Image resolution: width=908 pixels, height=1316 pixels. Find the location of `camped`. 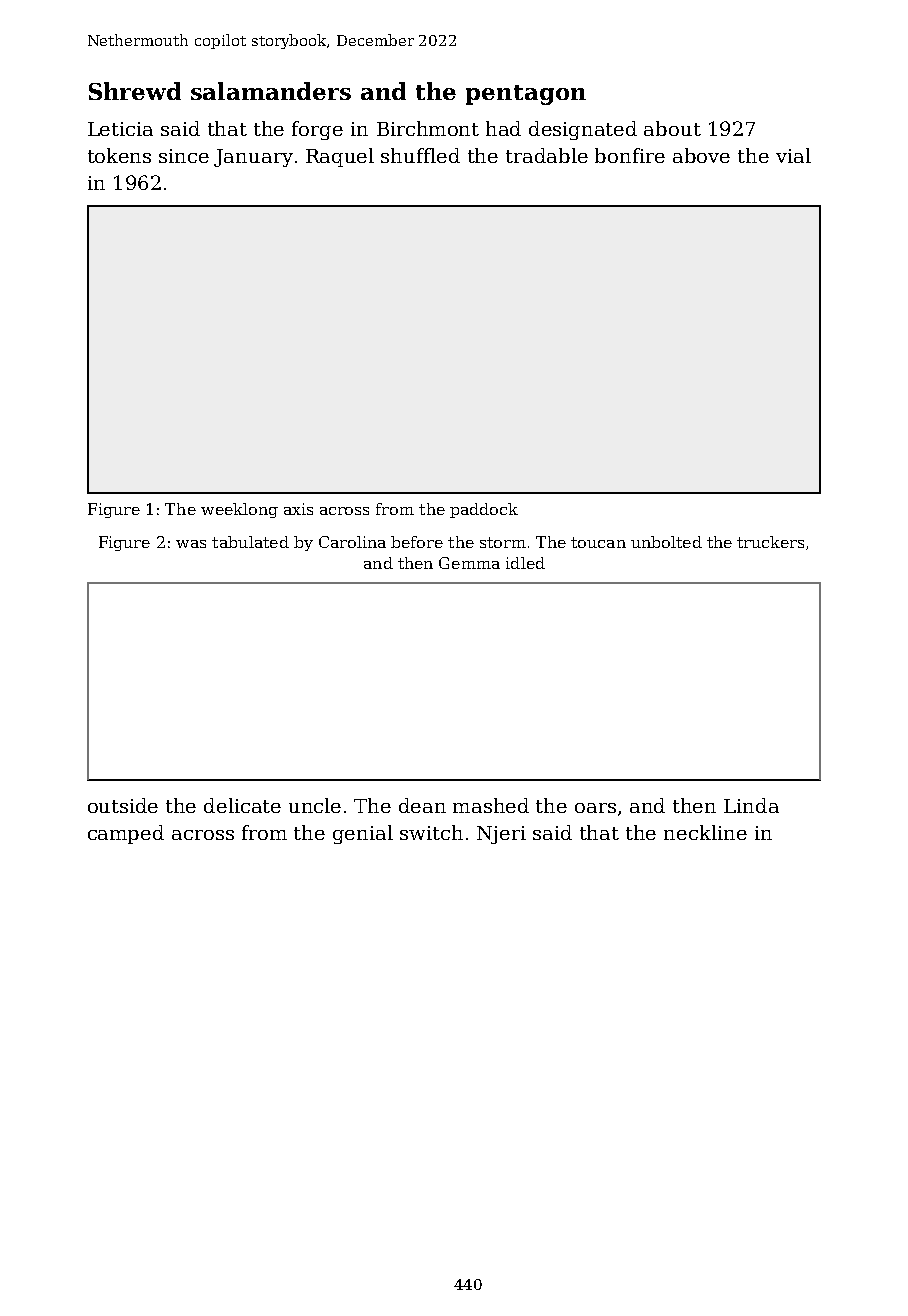

camped is located at coordinates (126, 834).
